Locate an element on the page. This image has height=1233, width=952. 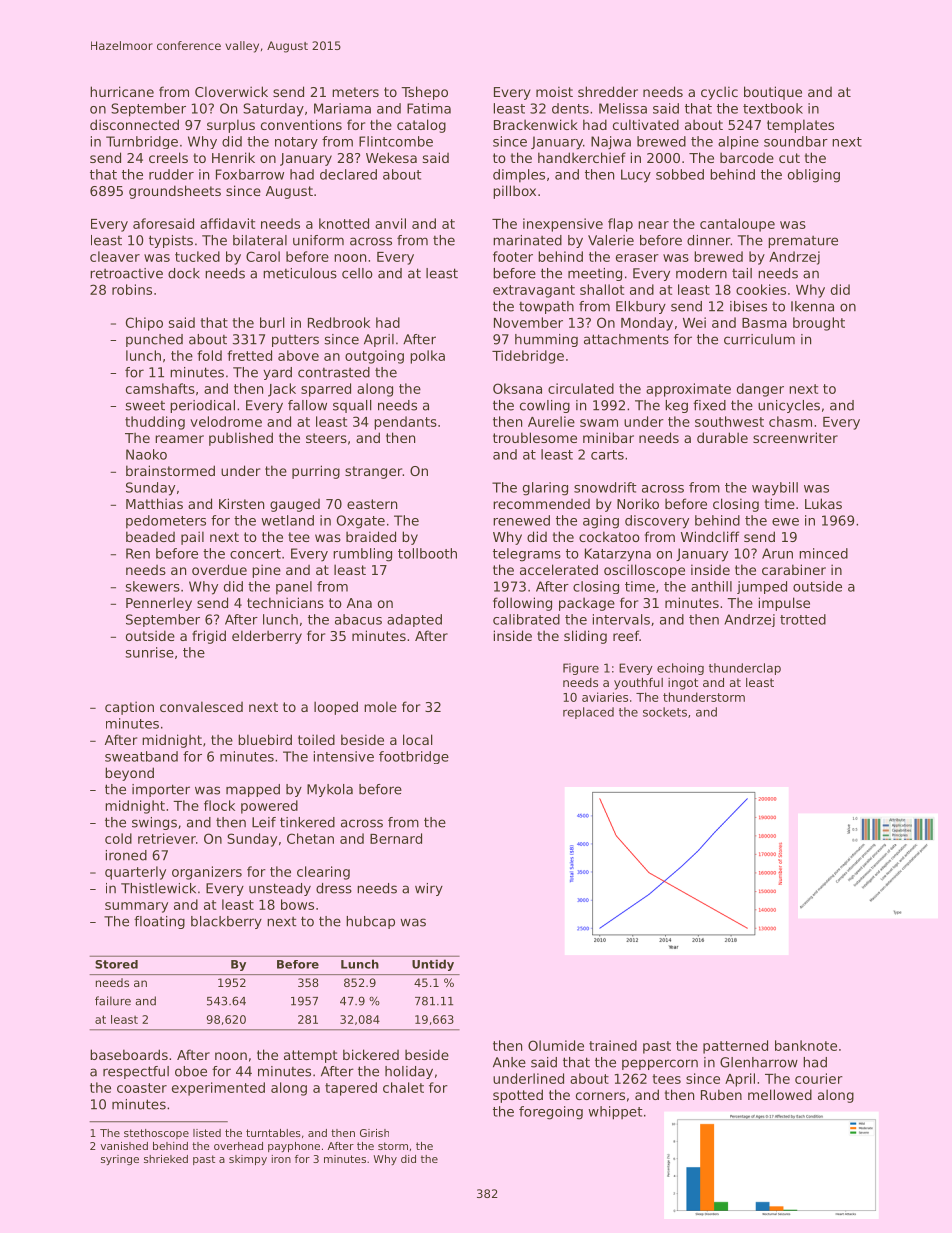
meeting is located at coordinates (595, 274).
